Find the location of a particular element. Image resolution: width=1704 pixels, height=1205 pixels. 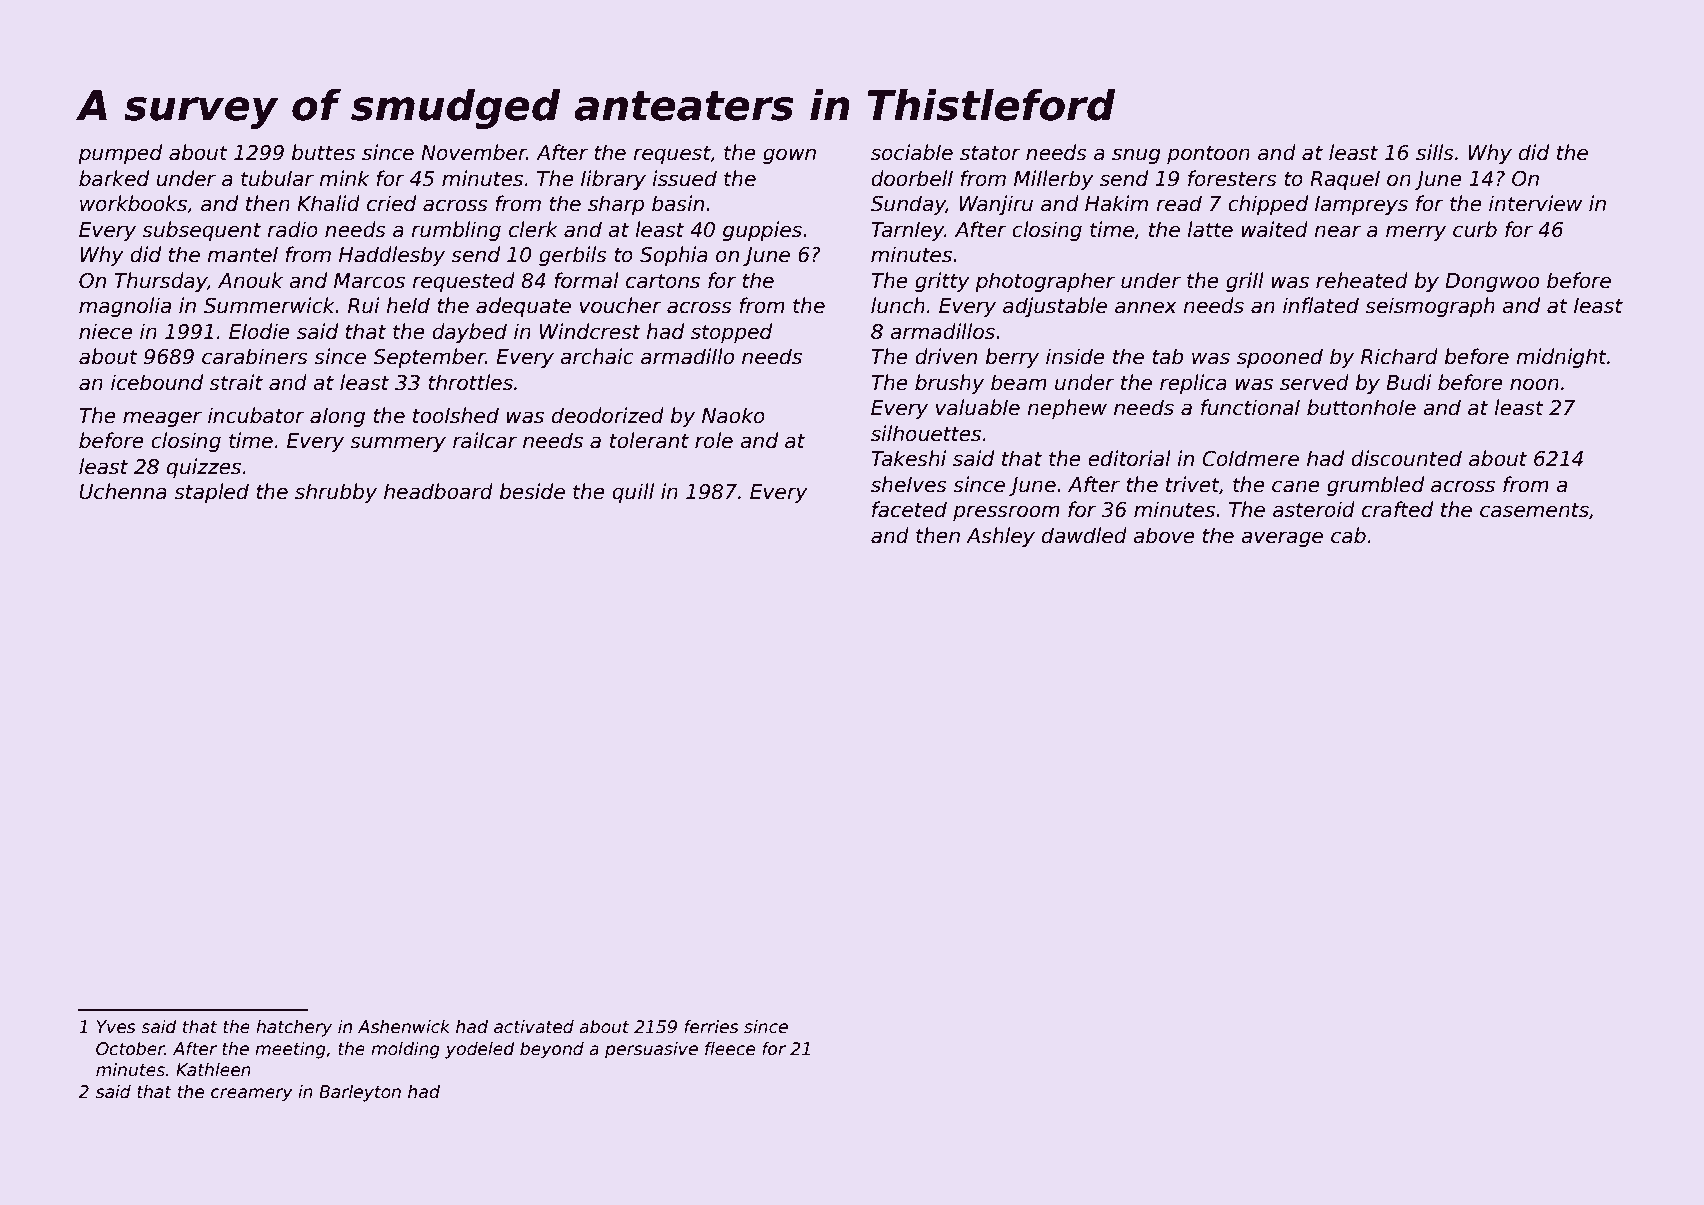

basin is located at coordinates (678, 203).
